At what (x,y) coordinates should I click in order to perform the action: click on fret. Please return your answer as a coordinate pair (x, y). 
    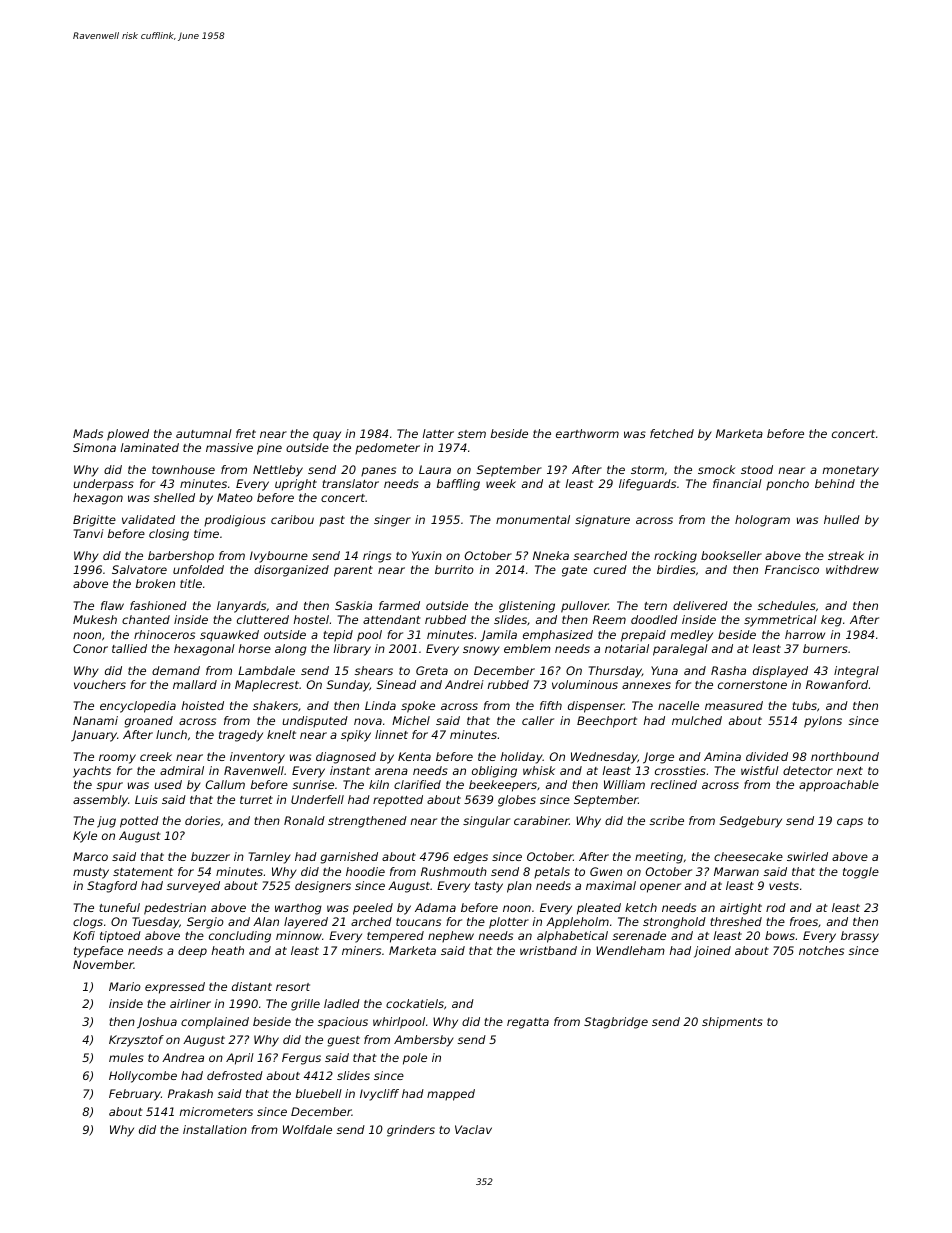
    Looking at the image, I should click on (246, 433).
